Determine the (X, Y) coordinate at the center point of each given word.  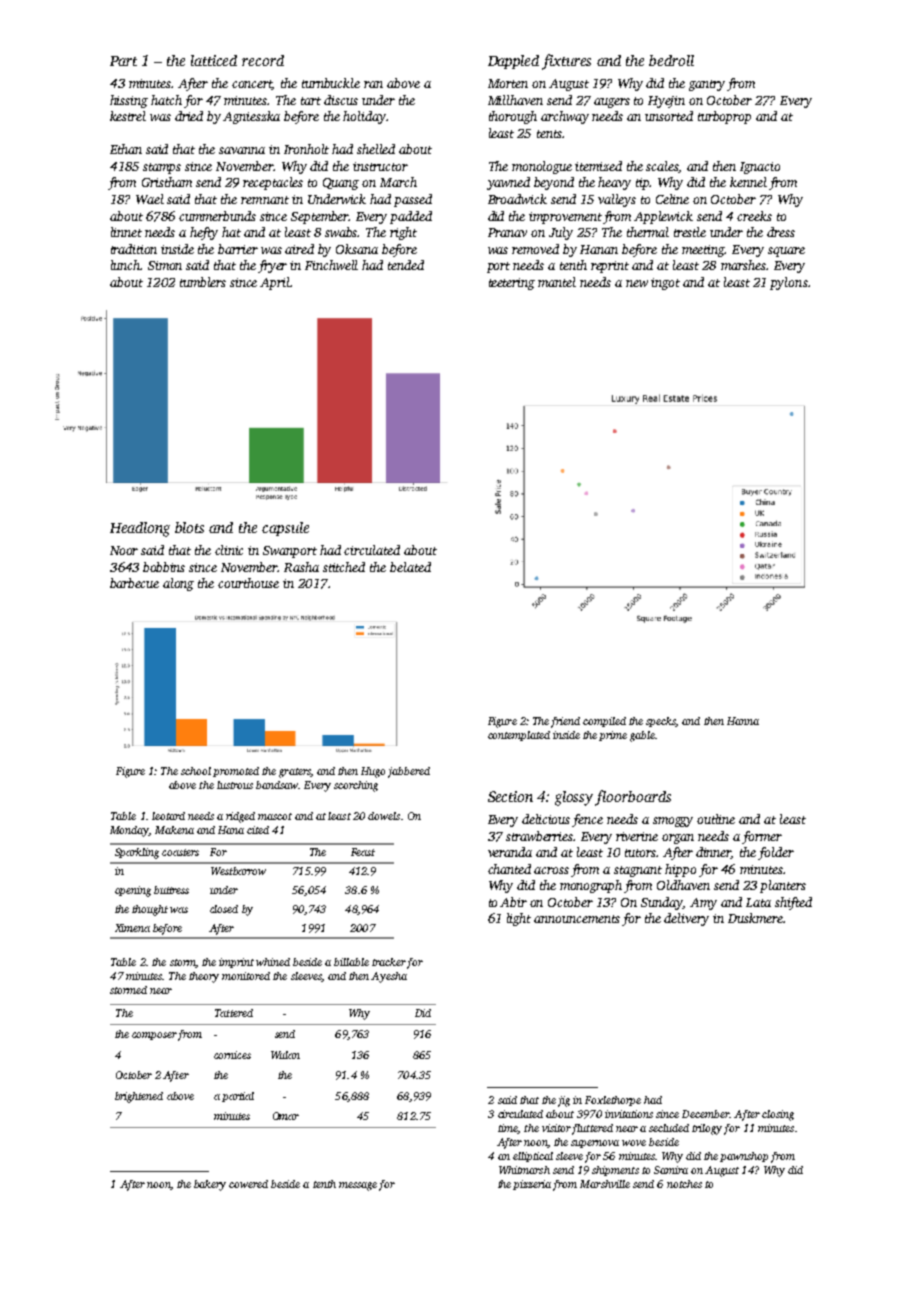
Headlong (140, 529)
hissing (129, 101)
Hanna (743, 721)
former (762, 837)
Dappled (513, 62)
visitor (556, 1128)
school (196, 771)
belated (410, 567)
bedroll (671, 60)
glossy (574, 798)
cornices (232, 1055)
